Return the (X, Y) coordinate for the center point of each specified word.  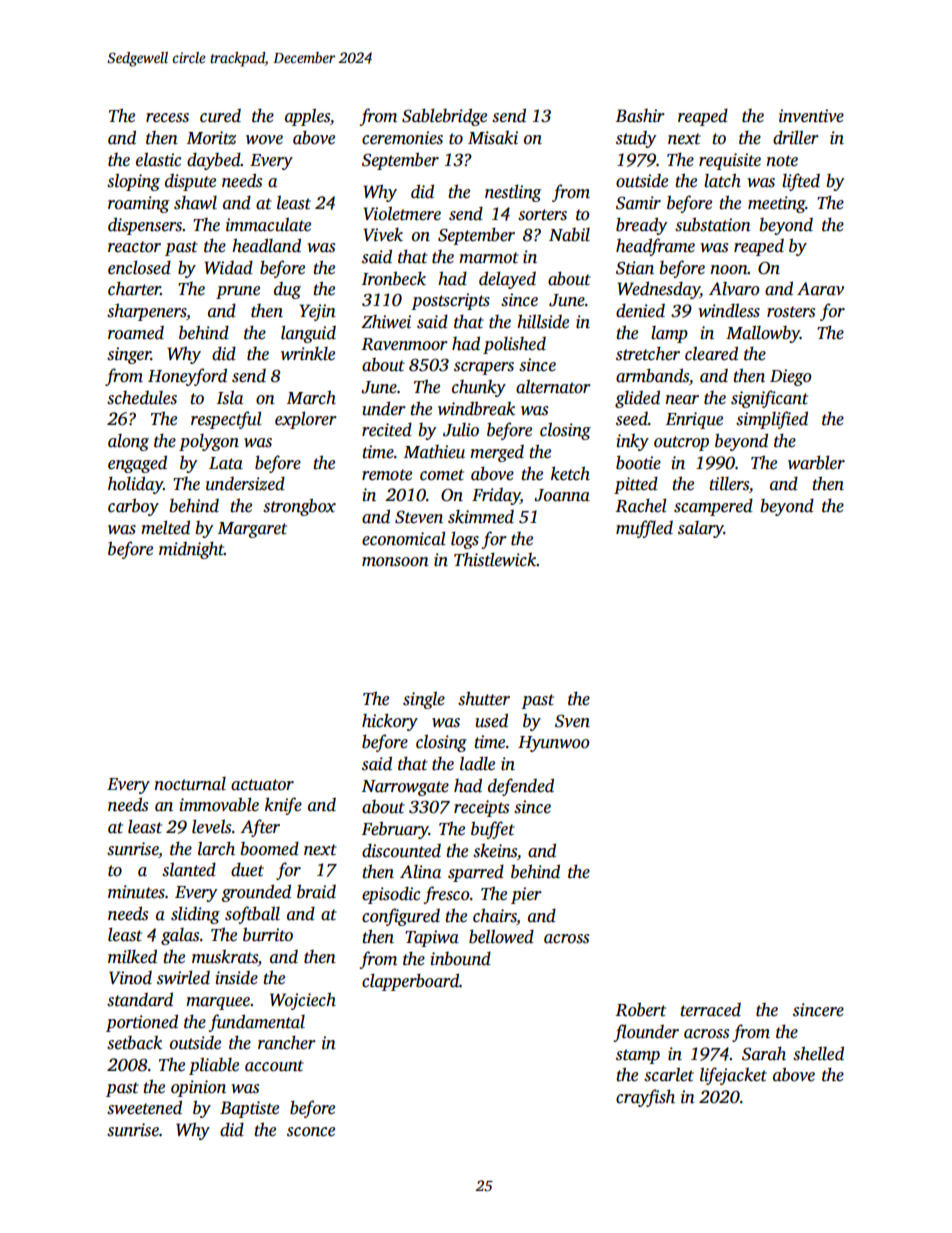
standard (140, 999)
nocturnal (190, 784)
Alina (420, 872)
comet (442, 475)
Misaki (493, 138)
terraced (710, 1010)
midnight (191, 550)
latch (722, 180)
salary (701, 529)
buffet (493, 830)
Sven (572, 721)
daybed (214, 161)
